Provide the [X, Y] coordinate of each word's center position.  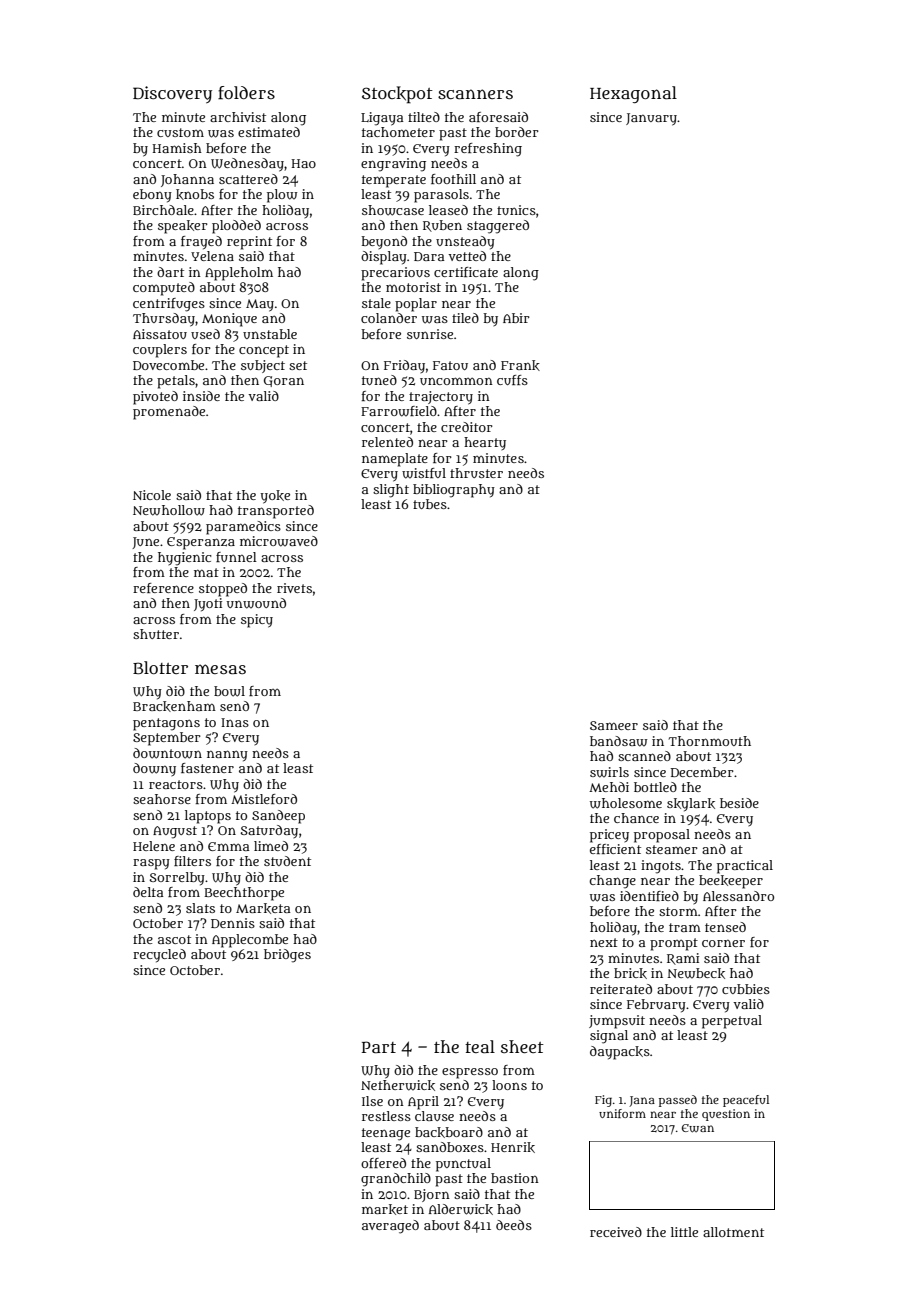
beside [739, 803]
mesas [220, 669]
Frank [520, 365]
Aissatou [160, 334]
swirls [609, 772]
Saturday [269, 831]
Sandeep [278, 817]
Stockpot [397, 95]
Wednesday [247, 165]
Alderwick [461, 1209]
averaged [390, 1227]
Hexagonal [633, 94]
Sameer [614, 725]
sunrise [430, 334]
